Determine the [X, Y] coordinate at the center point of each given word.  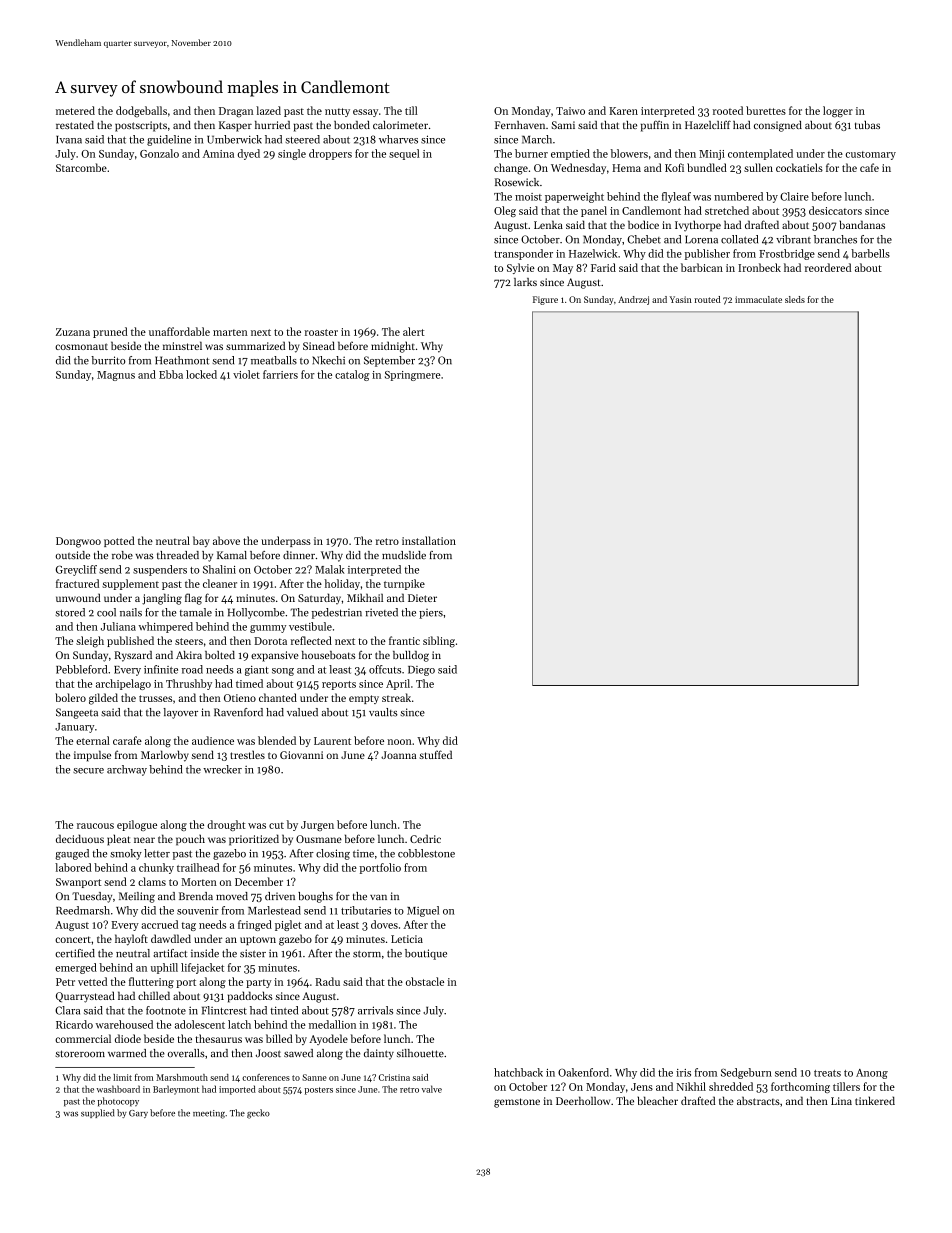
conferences [266, 1077]
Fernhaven [520, 125]
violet [246, 374]
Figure [545, 300]
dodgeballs [141, 112]
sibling [439, 642]
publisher [707, 254]
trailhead [198, 867]
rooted [728, 110]
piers [431, 614]
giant [257, 671]
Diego [421, 671]
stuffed [435, 754]
